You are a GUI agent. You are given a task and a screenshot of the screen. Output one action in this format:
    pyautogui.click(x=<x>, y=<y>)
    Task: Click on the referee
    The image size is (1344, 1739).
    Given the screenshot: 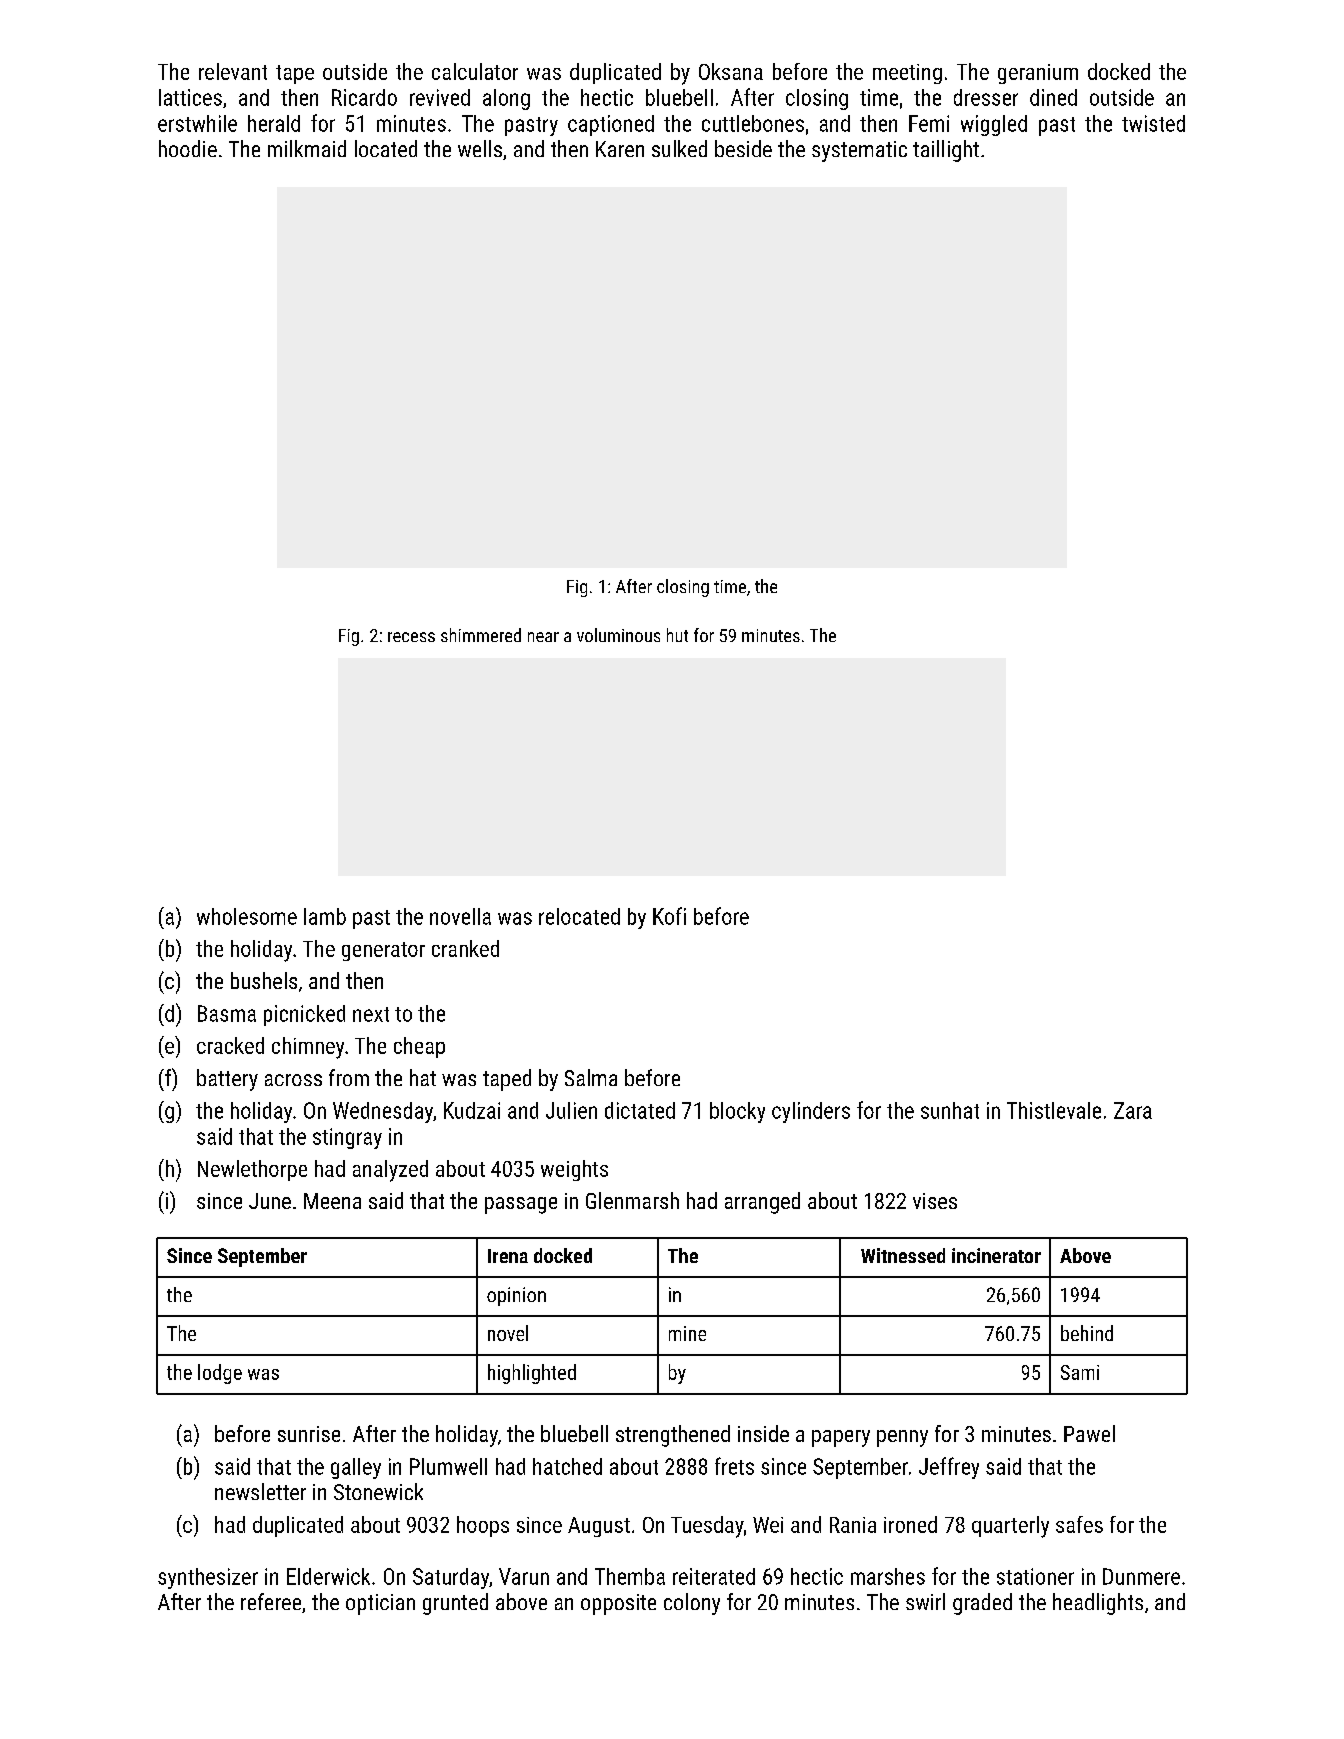 What is the action you would take?
    pyautogui.click(x=271, y=1601)
